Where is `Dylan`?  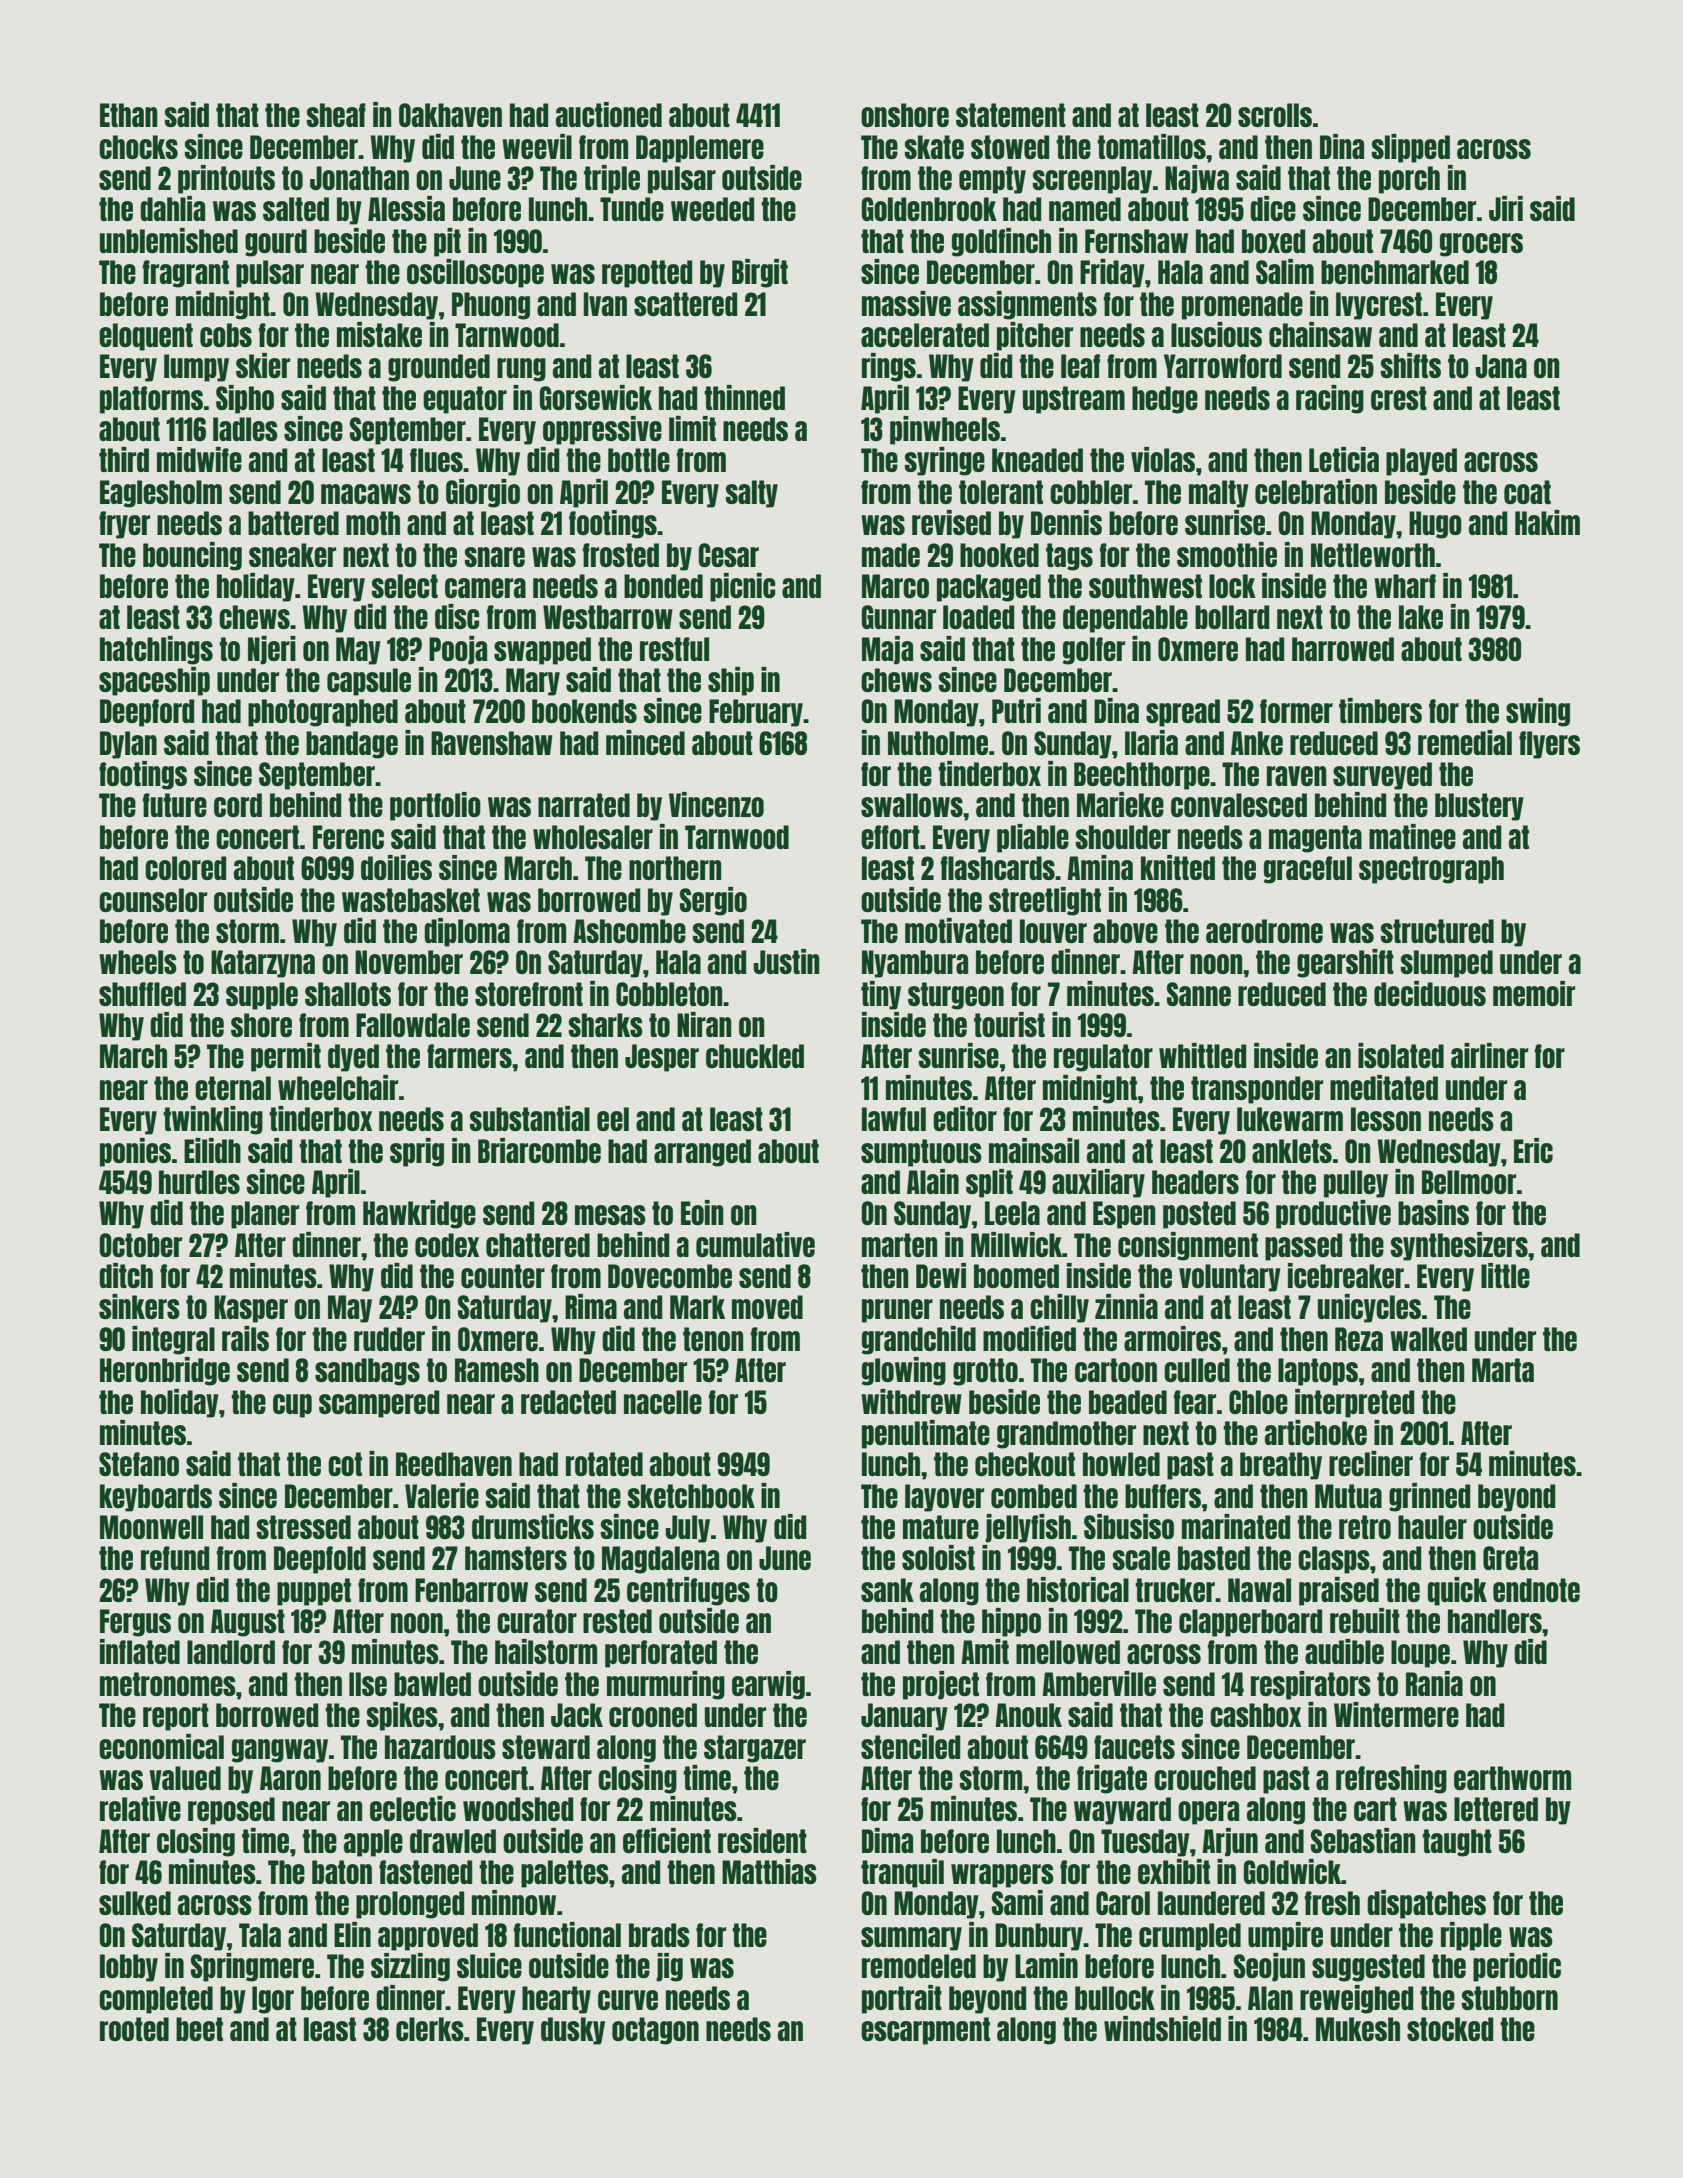 Dylan is located at coordinates (128, 745).
